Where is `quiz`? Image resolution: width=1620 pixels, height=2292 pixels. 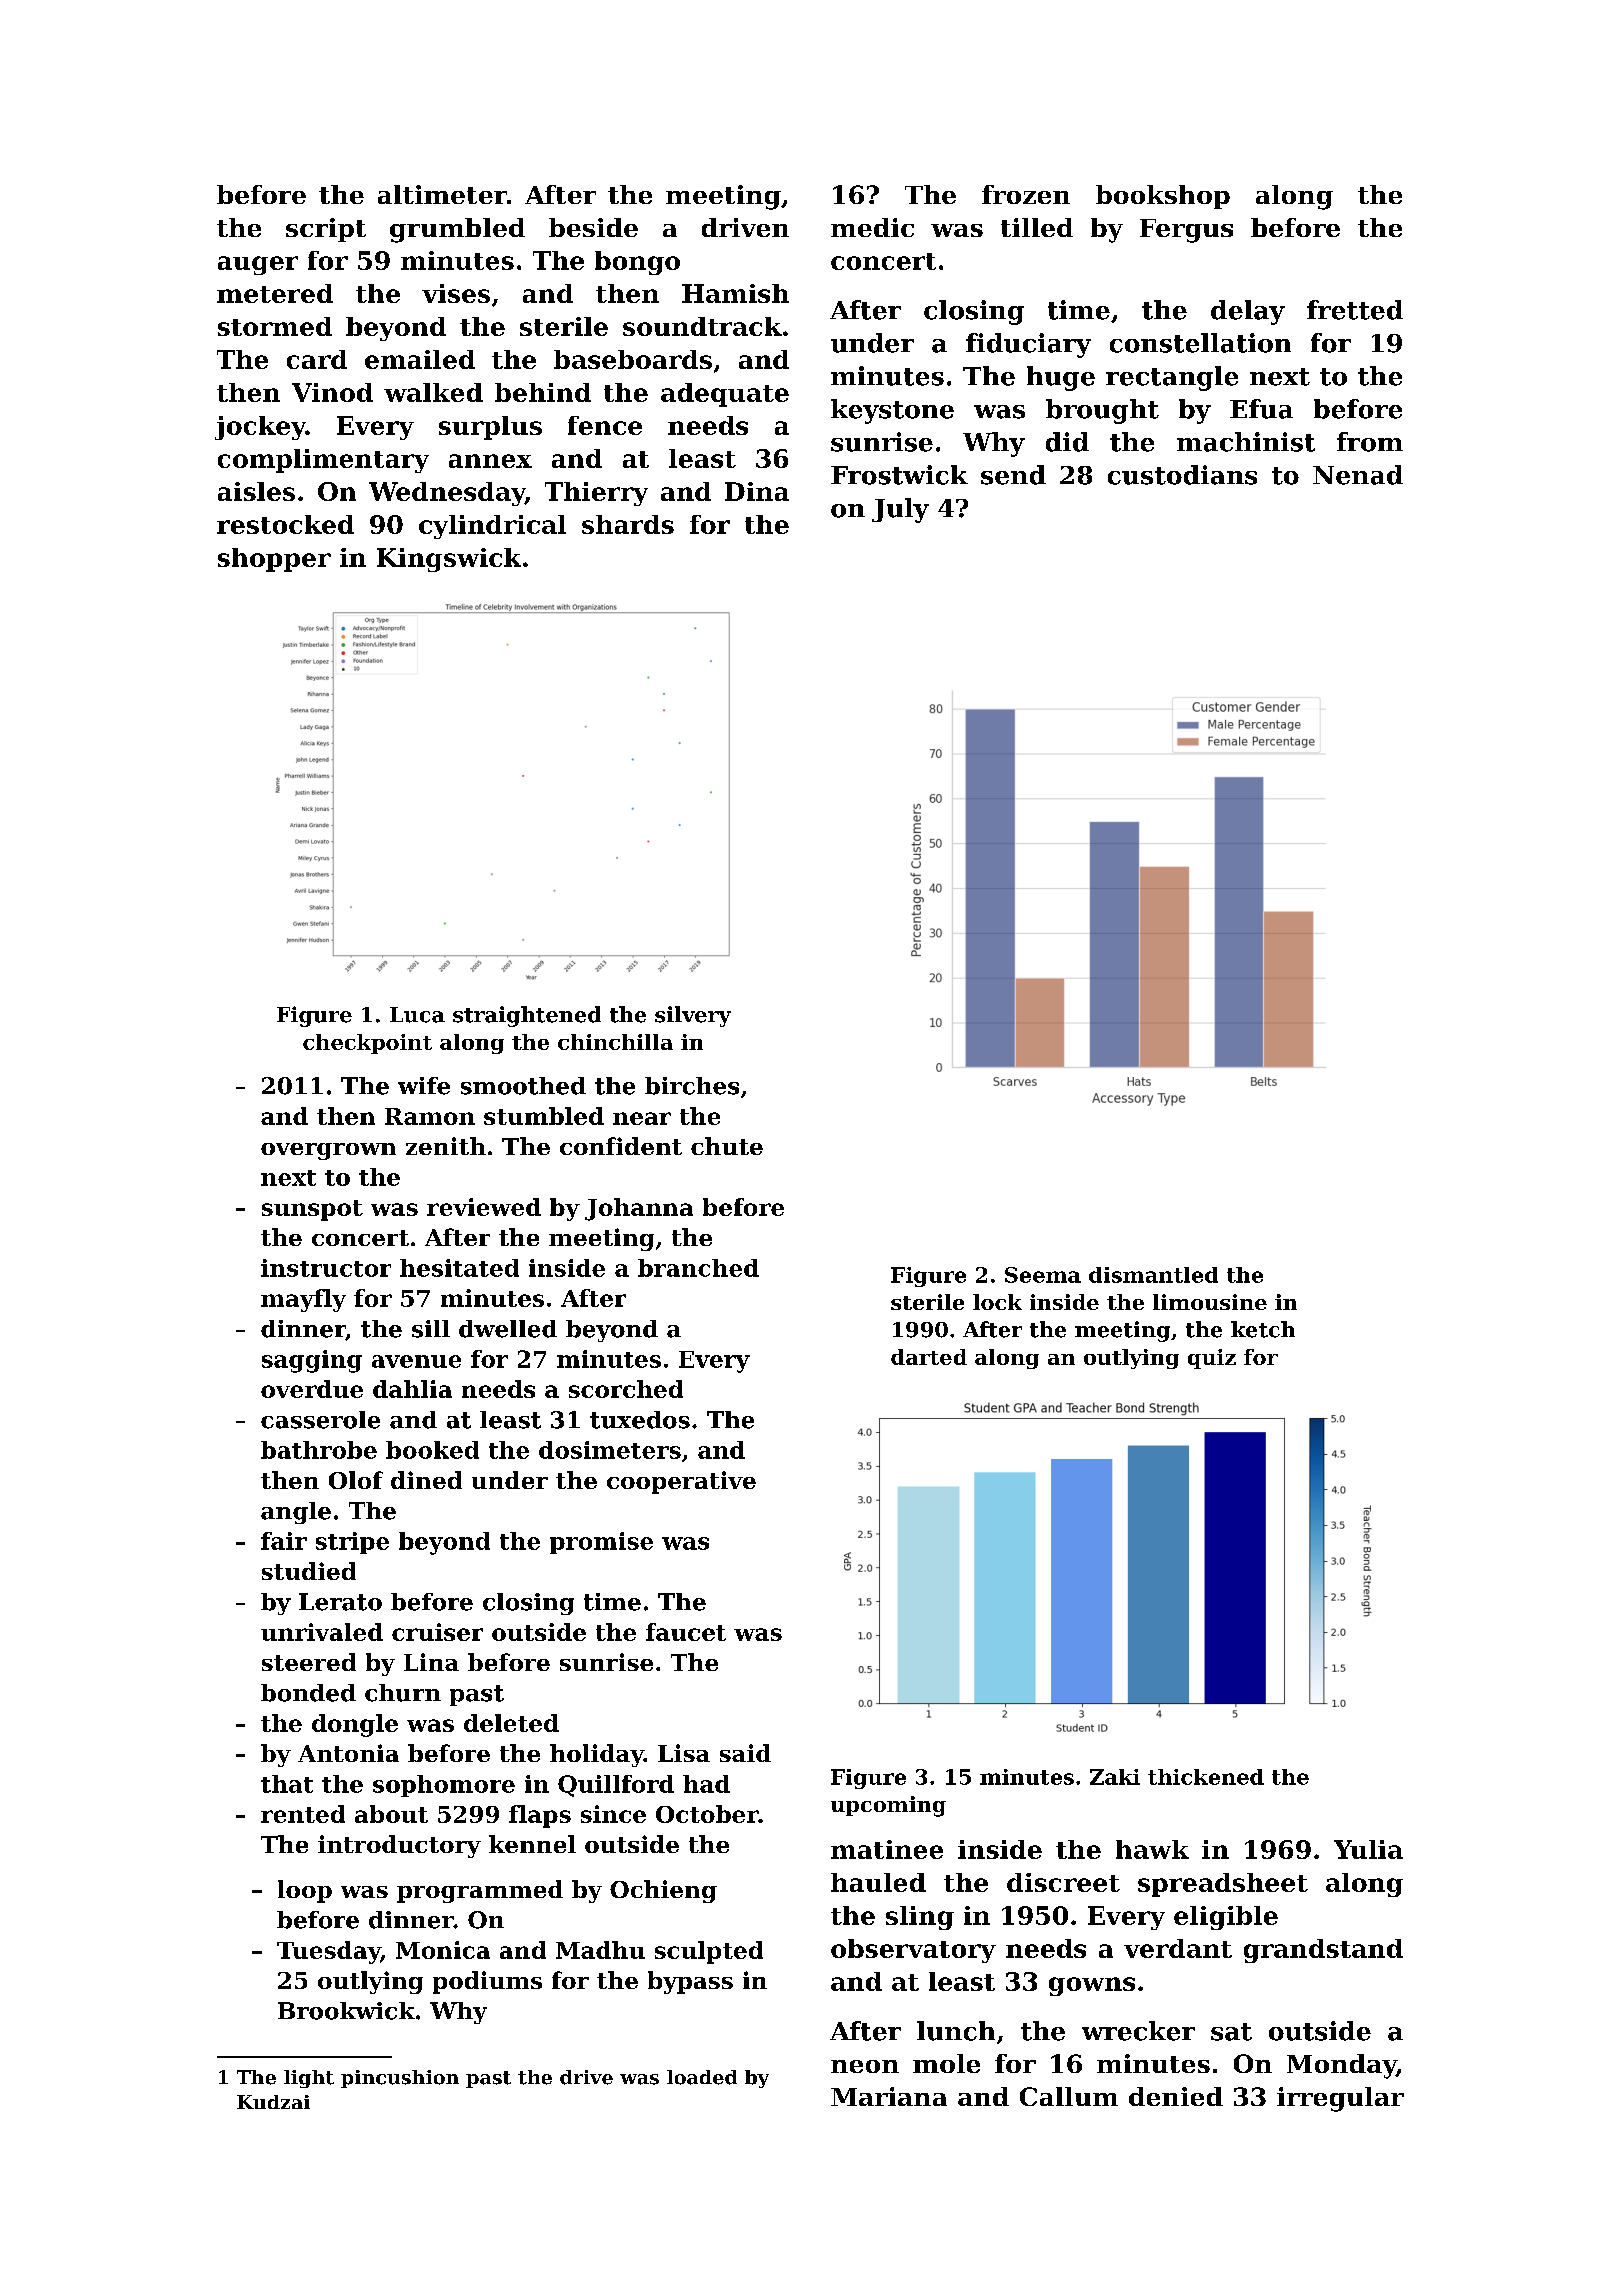 quiz is located at coordinates (1212, 1359).
